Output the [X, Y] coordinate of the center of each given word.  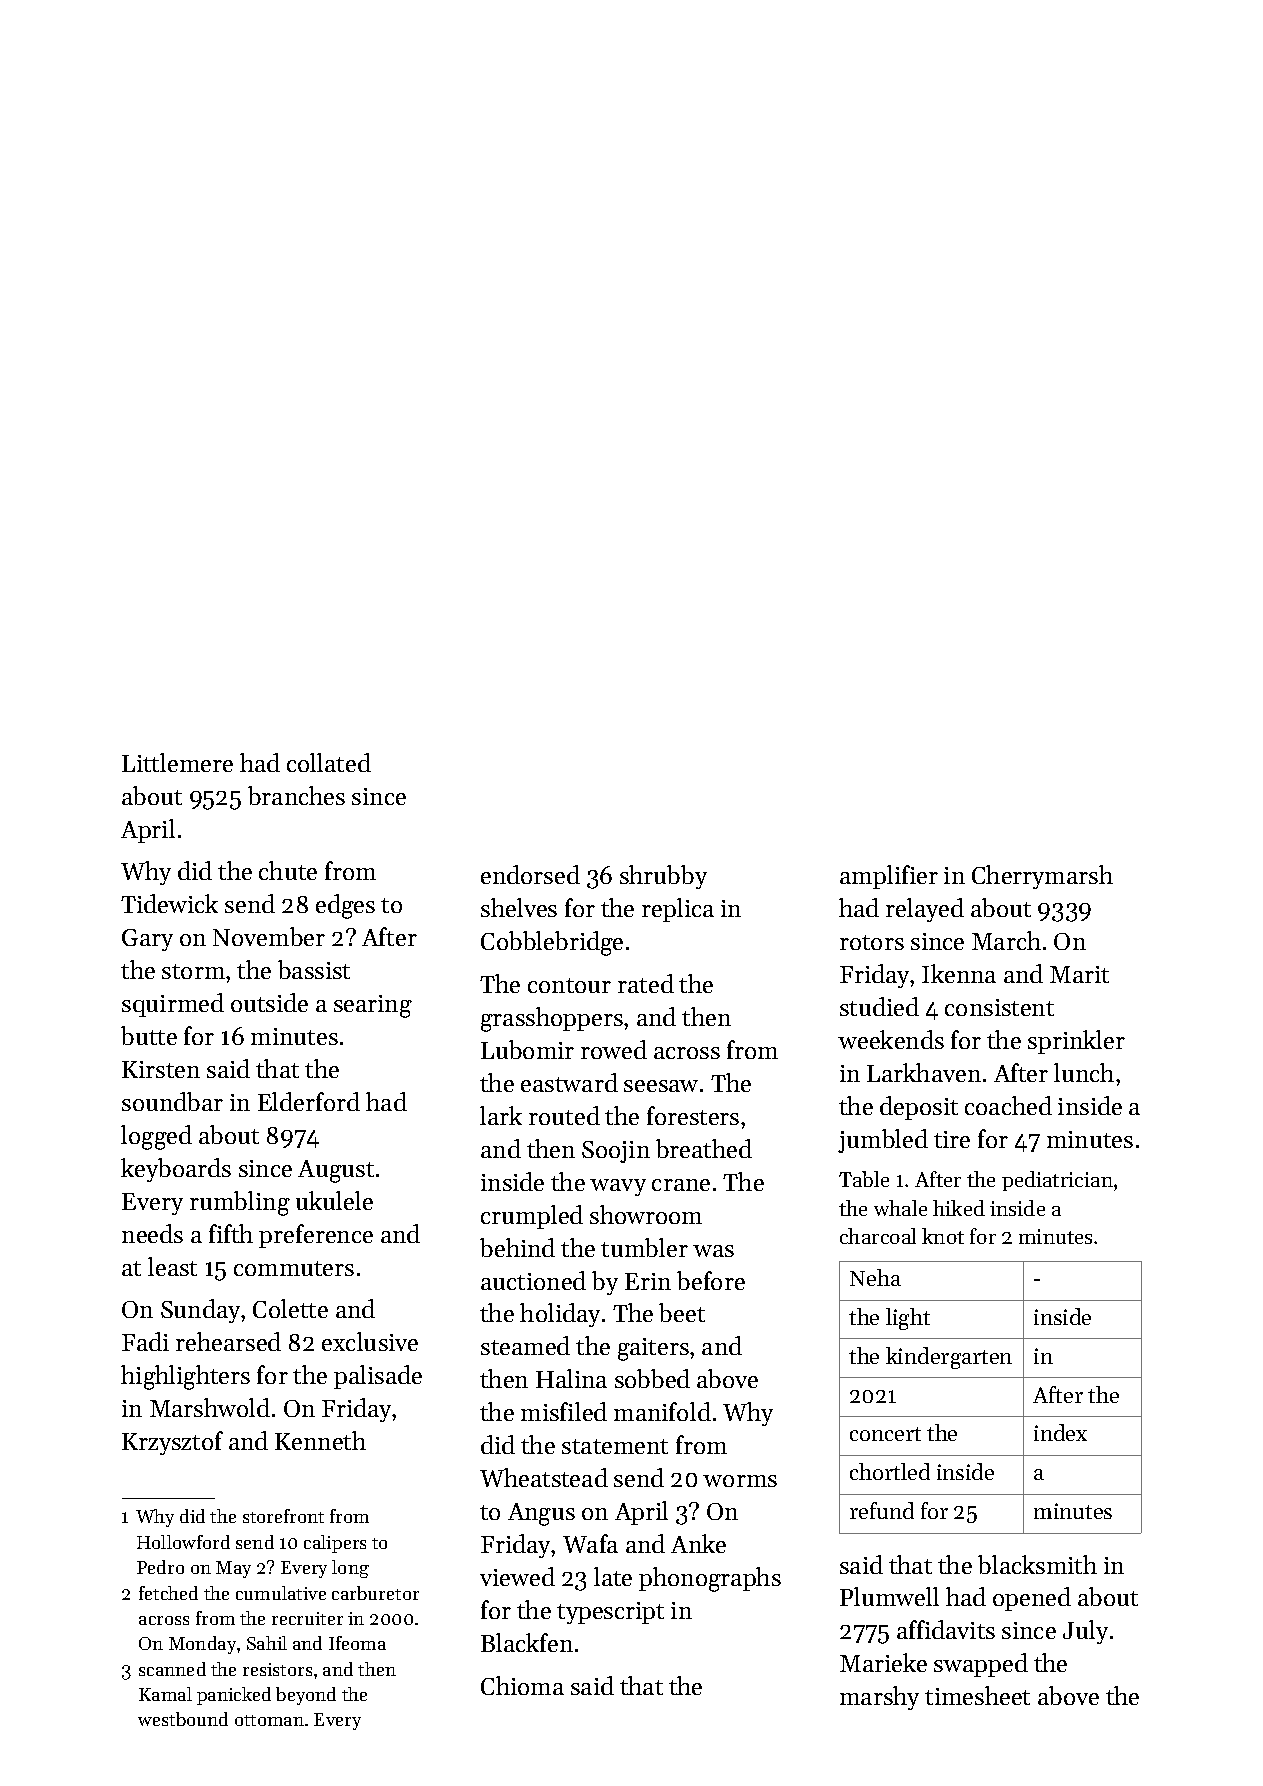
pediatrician [1057, 1181]
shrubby [663, 877]
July [1085, 1632]
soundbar [172, 1101]
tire [952, 1139]
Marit [1079, 974]
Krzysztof [172, 1443]
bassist [314, 969]
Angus [541, 1514]
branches [296, 795]
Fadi [145, 1341]
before [711, 1280]
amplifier [889, 877]
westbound [183, 1719]
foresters [693, 1115]
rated [646, 983]
